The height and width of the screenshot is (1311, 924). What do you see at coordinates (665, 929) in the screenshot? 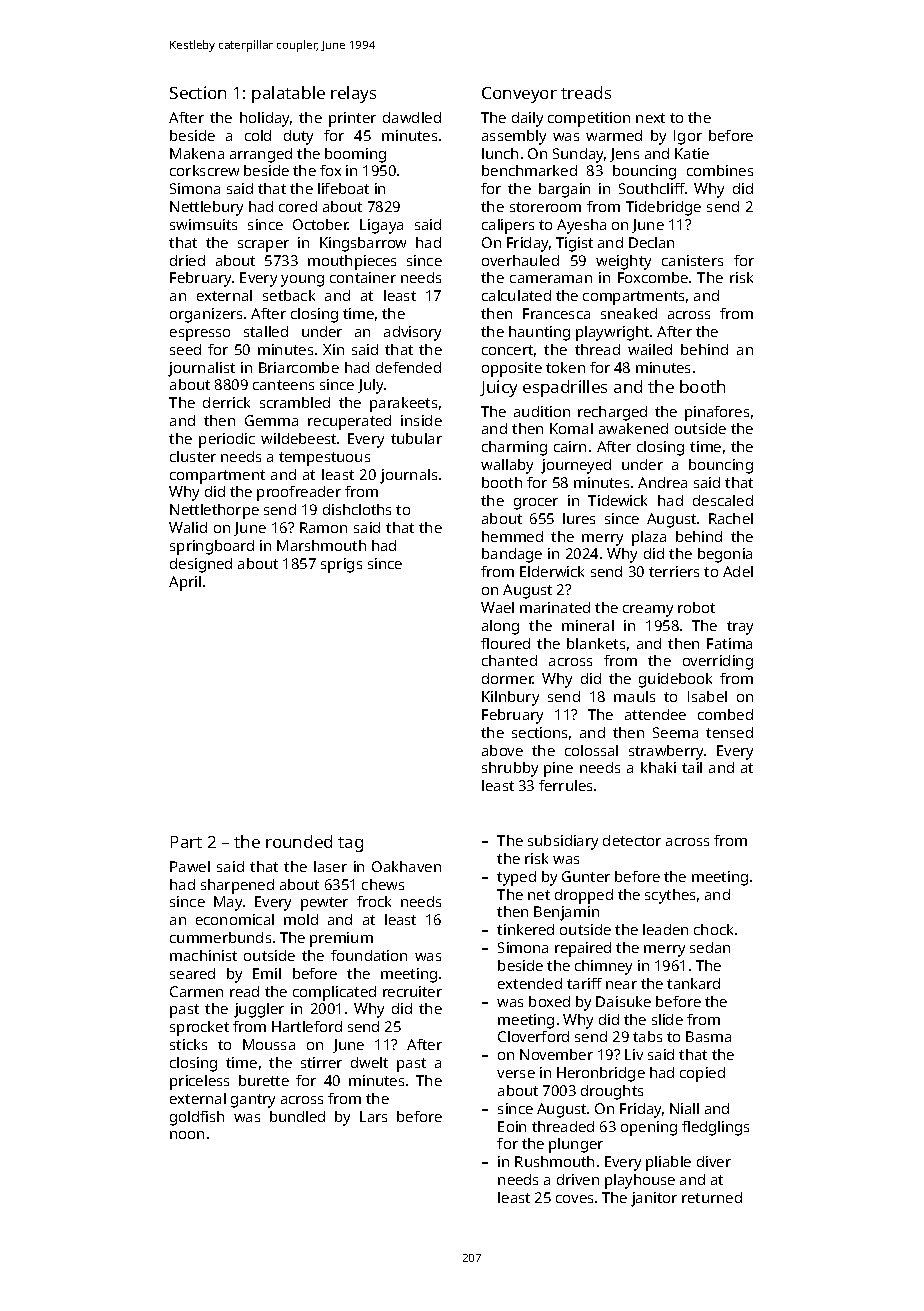
I see `leaden` at bounding box center [665, 929].
